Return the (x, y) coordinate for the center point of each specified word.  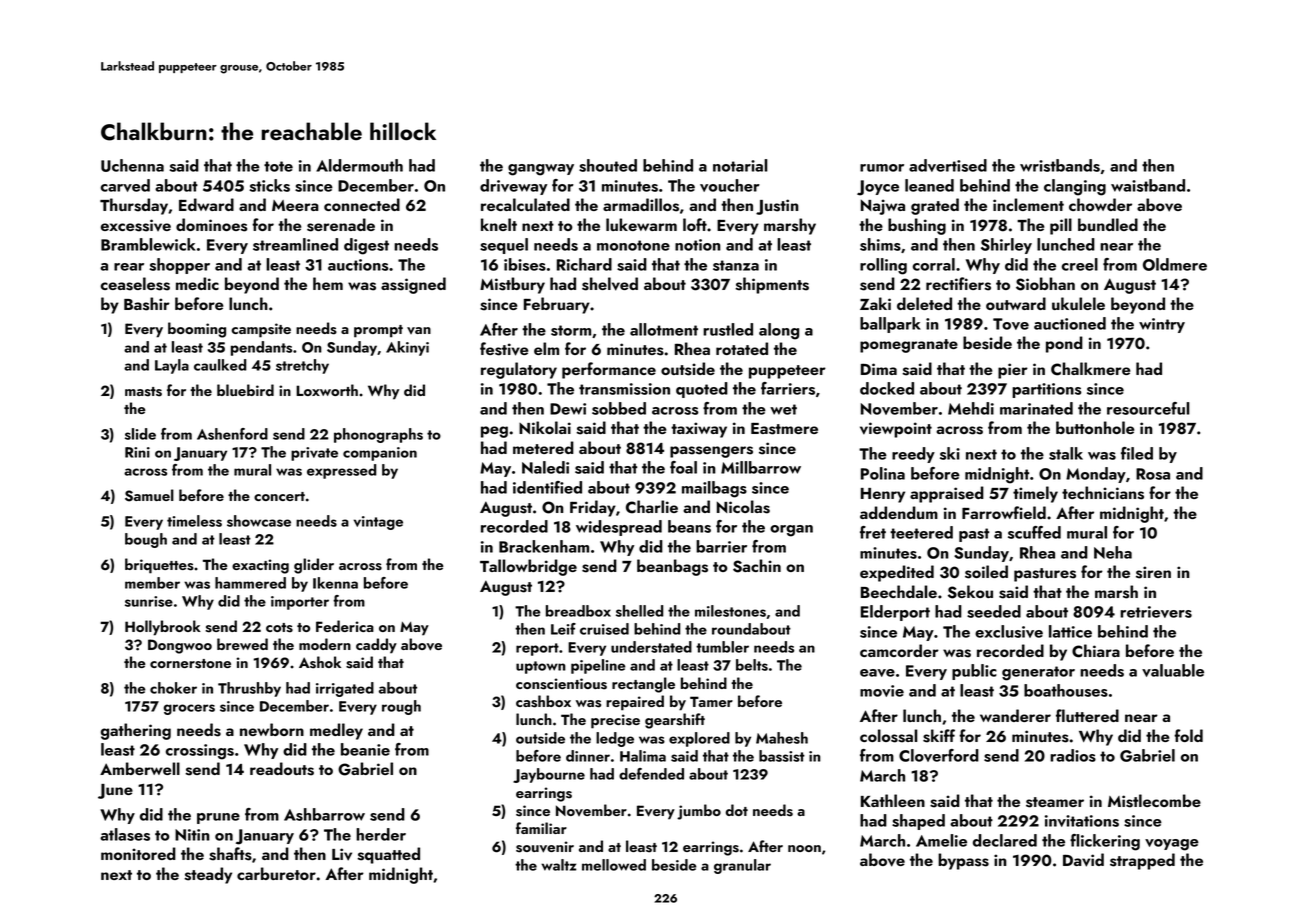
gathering (136, 731)
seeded (994, 611)
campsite (261, 330)
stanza (736, 265)
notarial (740, 165)
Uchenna (132, 165)
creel (1080, 264)
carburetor (276, 873)
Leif (563, 629)
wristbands (1060, 165)
